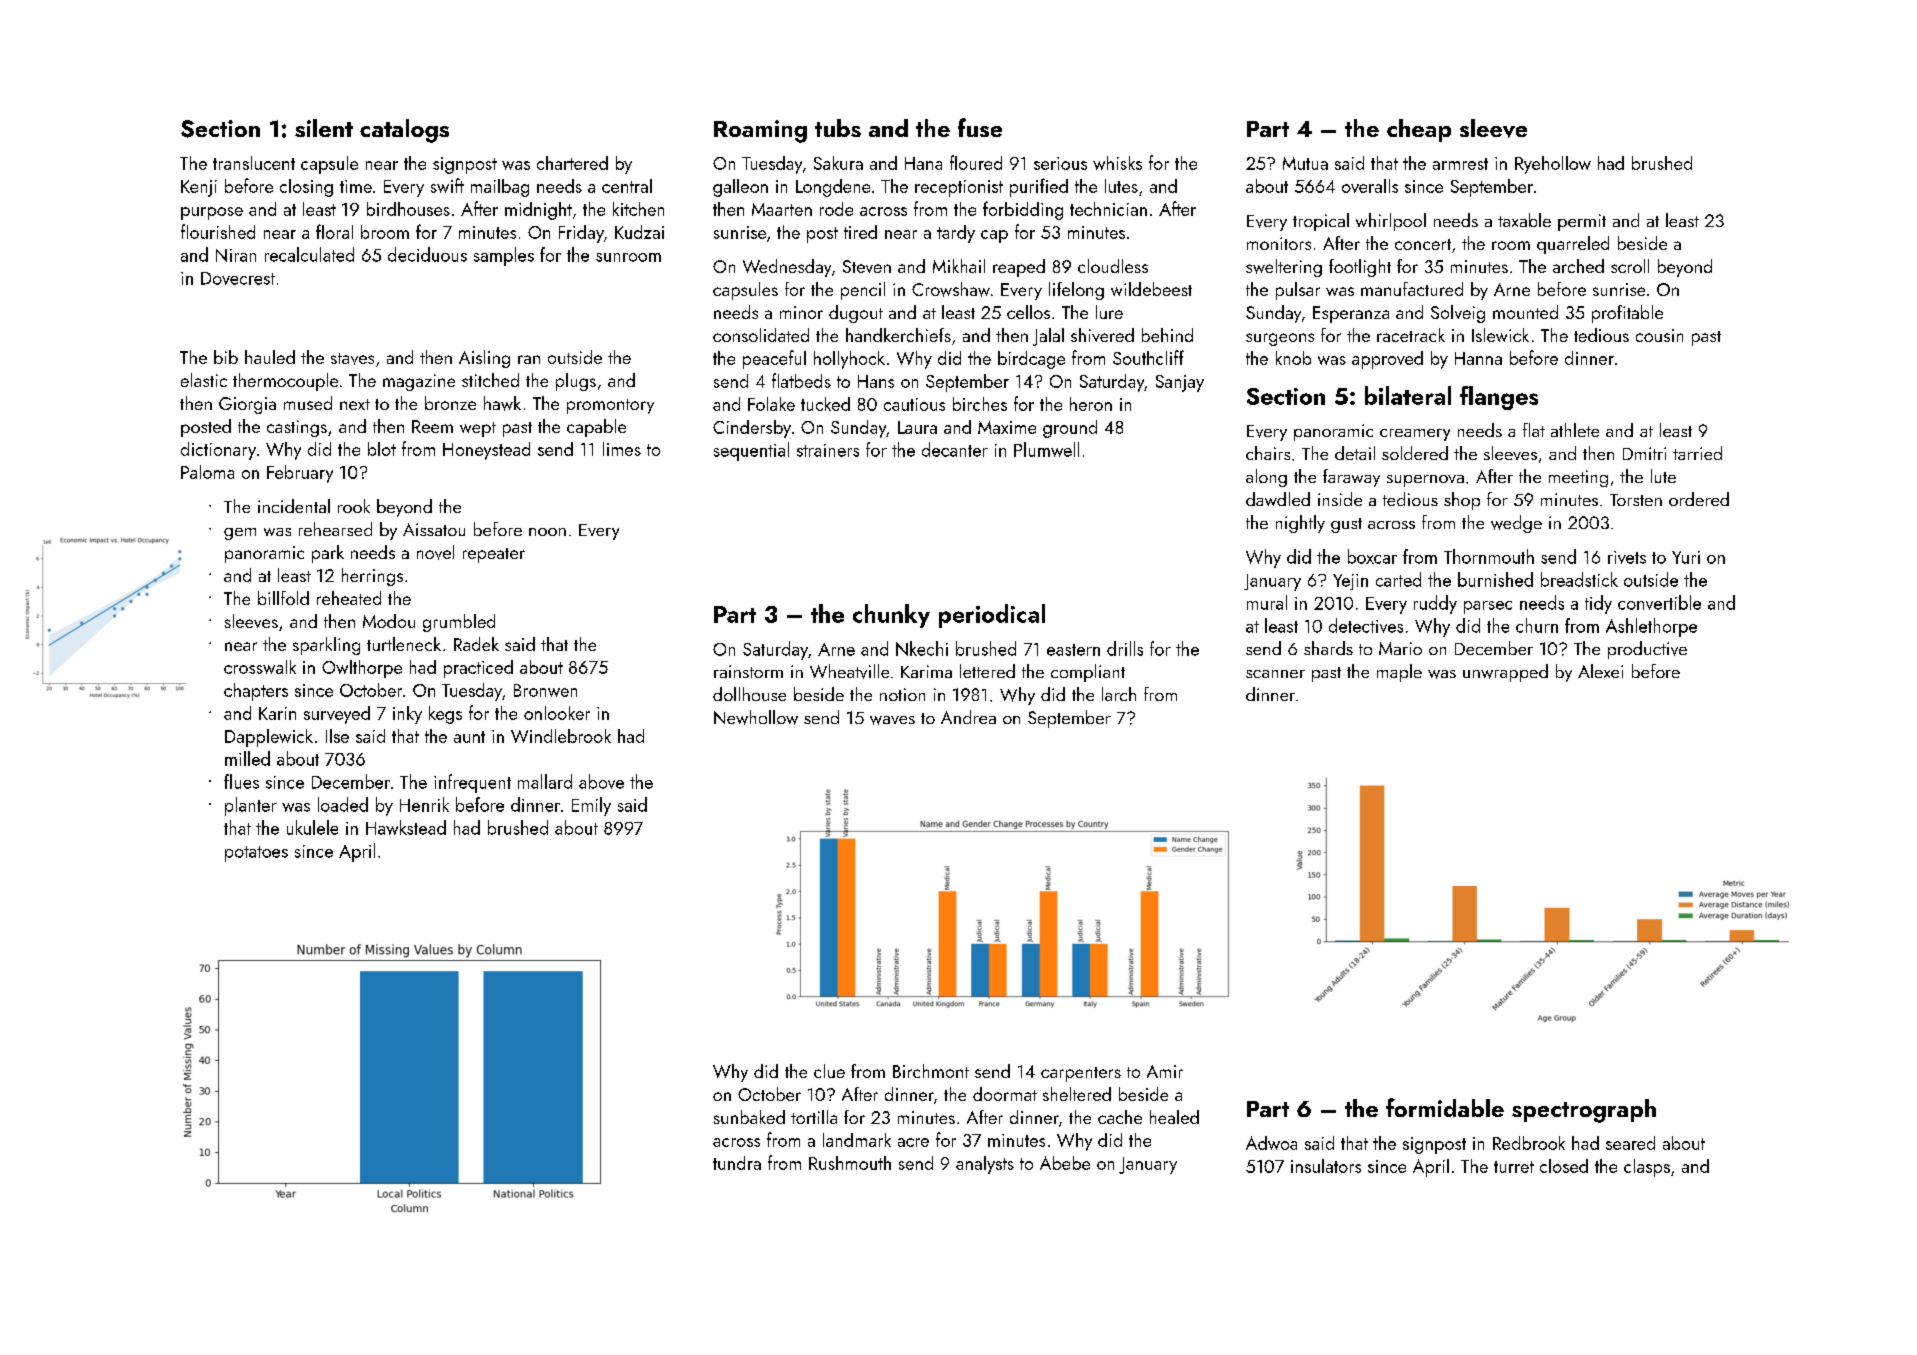 The image size is (1917, 1355). Describe the element at coordinates (557, 713) in the document. I see `onlooker` at that location.
